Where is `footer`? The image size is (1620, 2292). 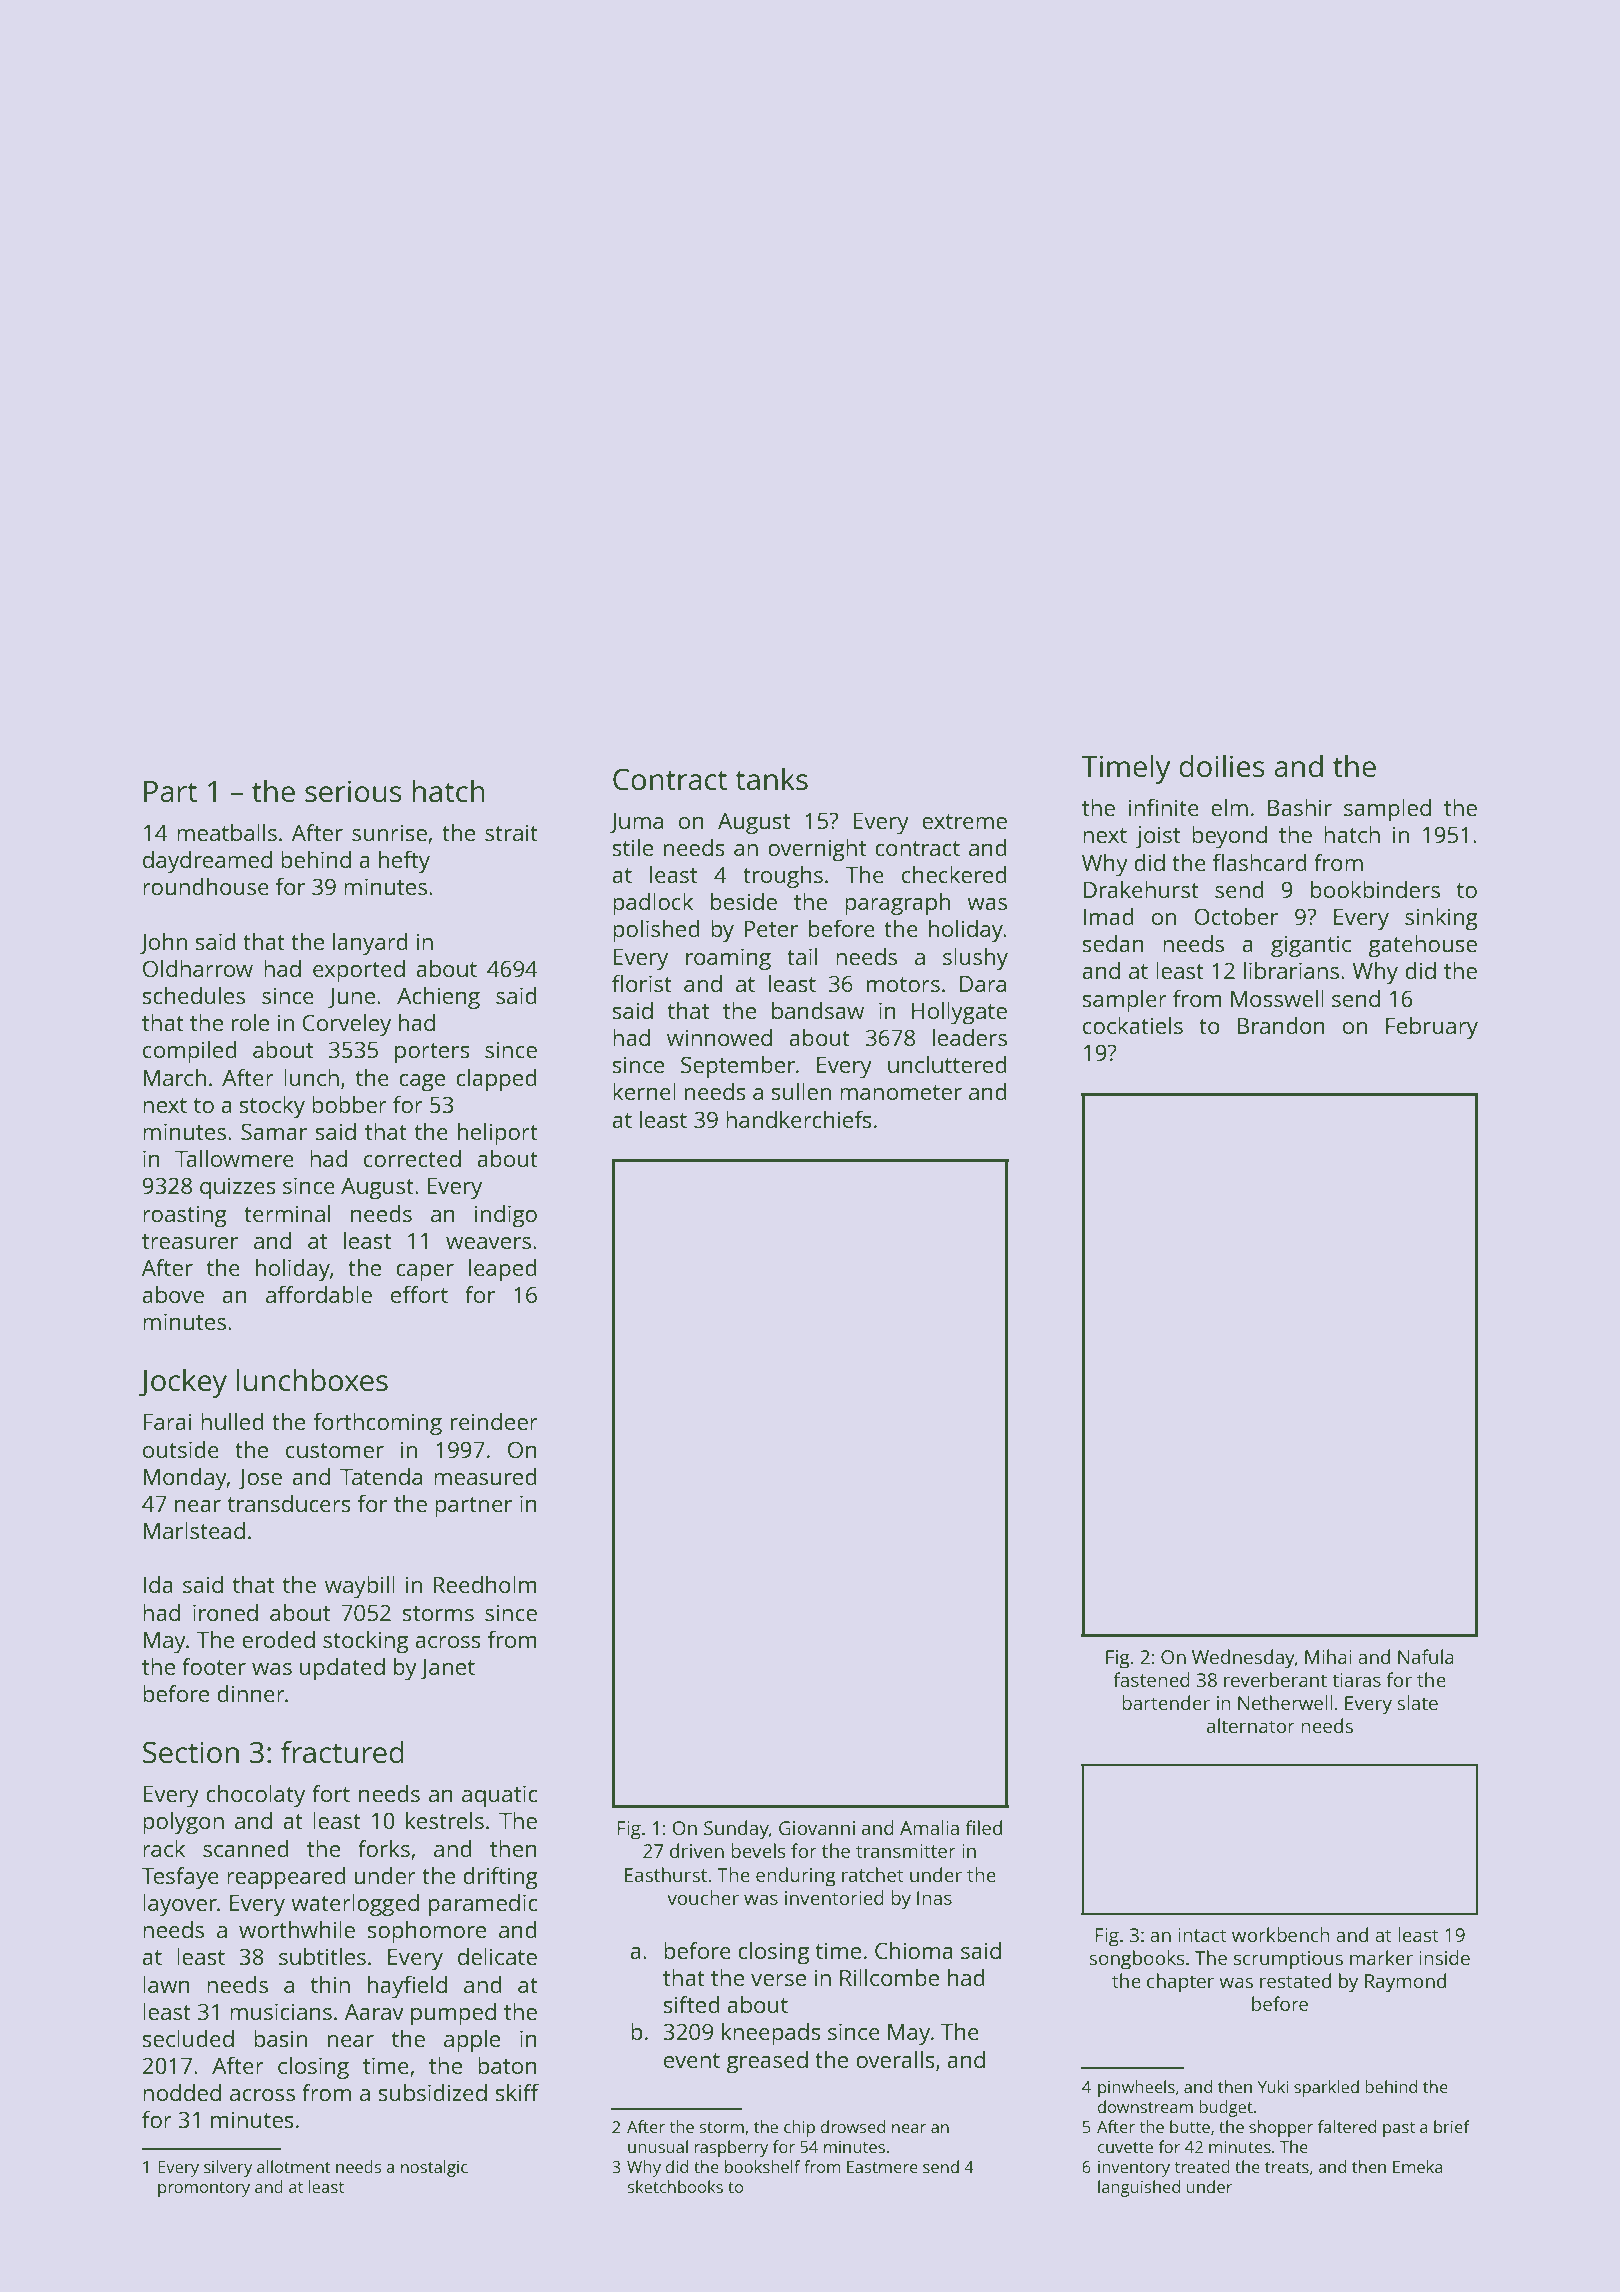 footer is located at coordinates (214, 1666).
